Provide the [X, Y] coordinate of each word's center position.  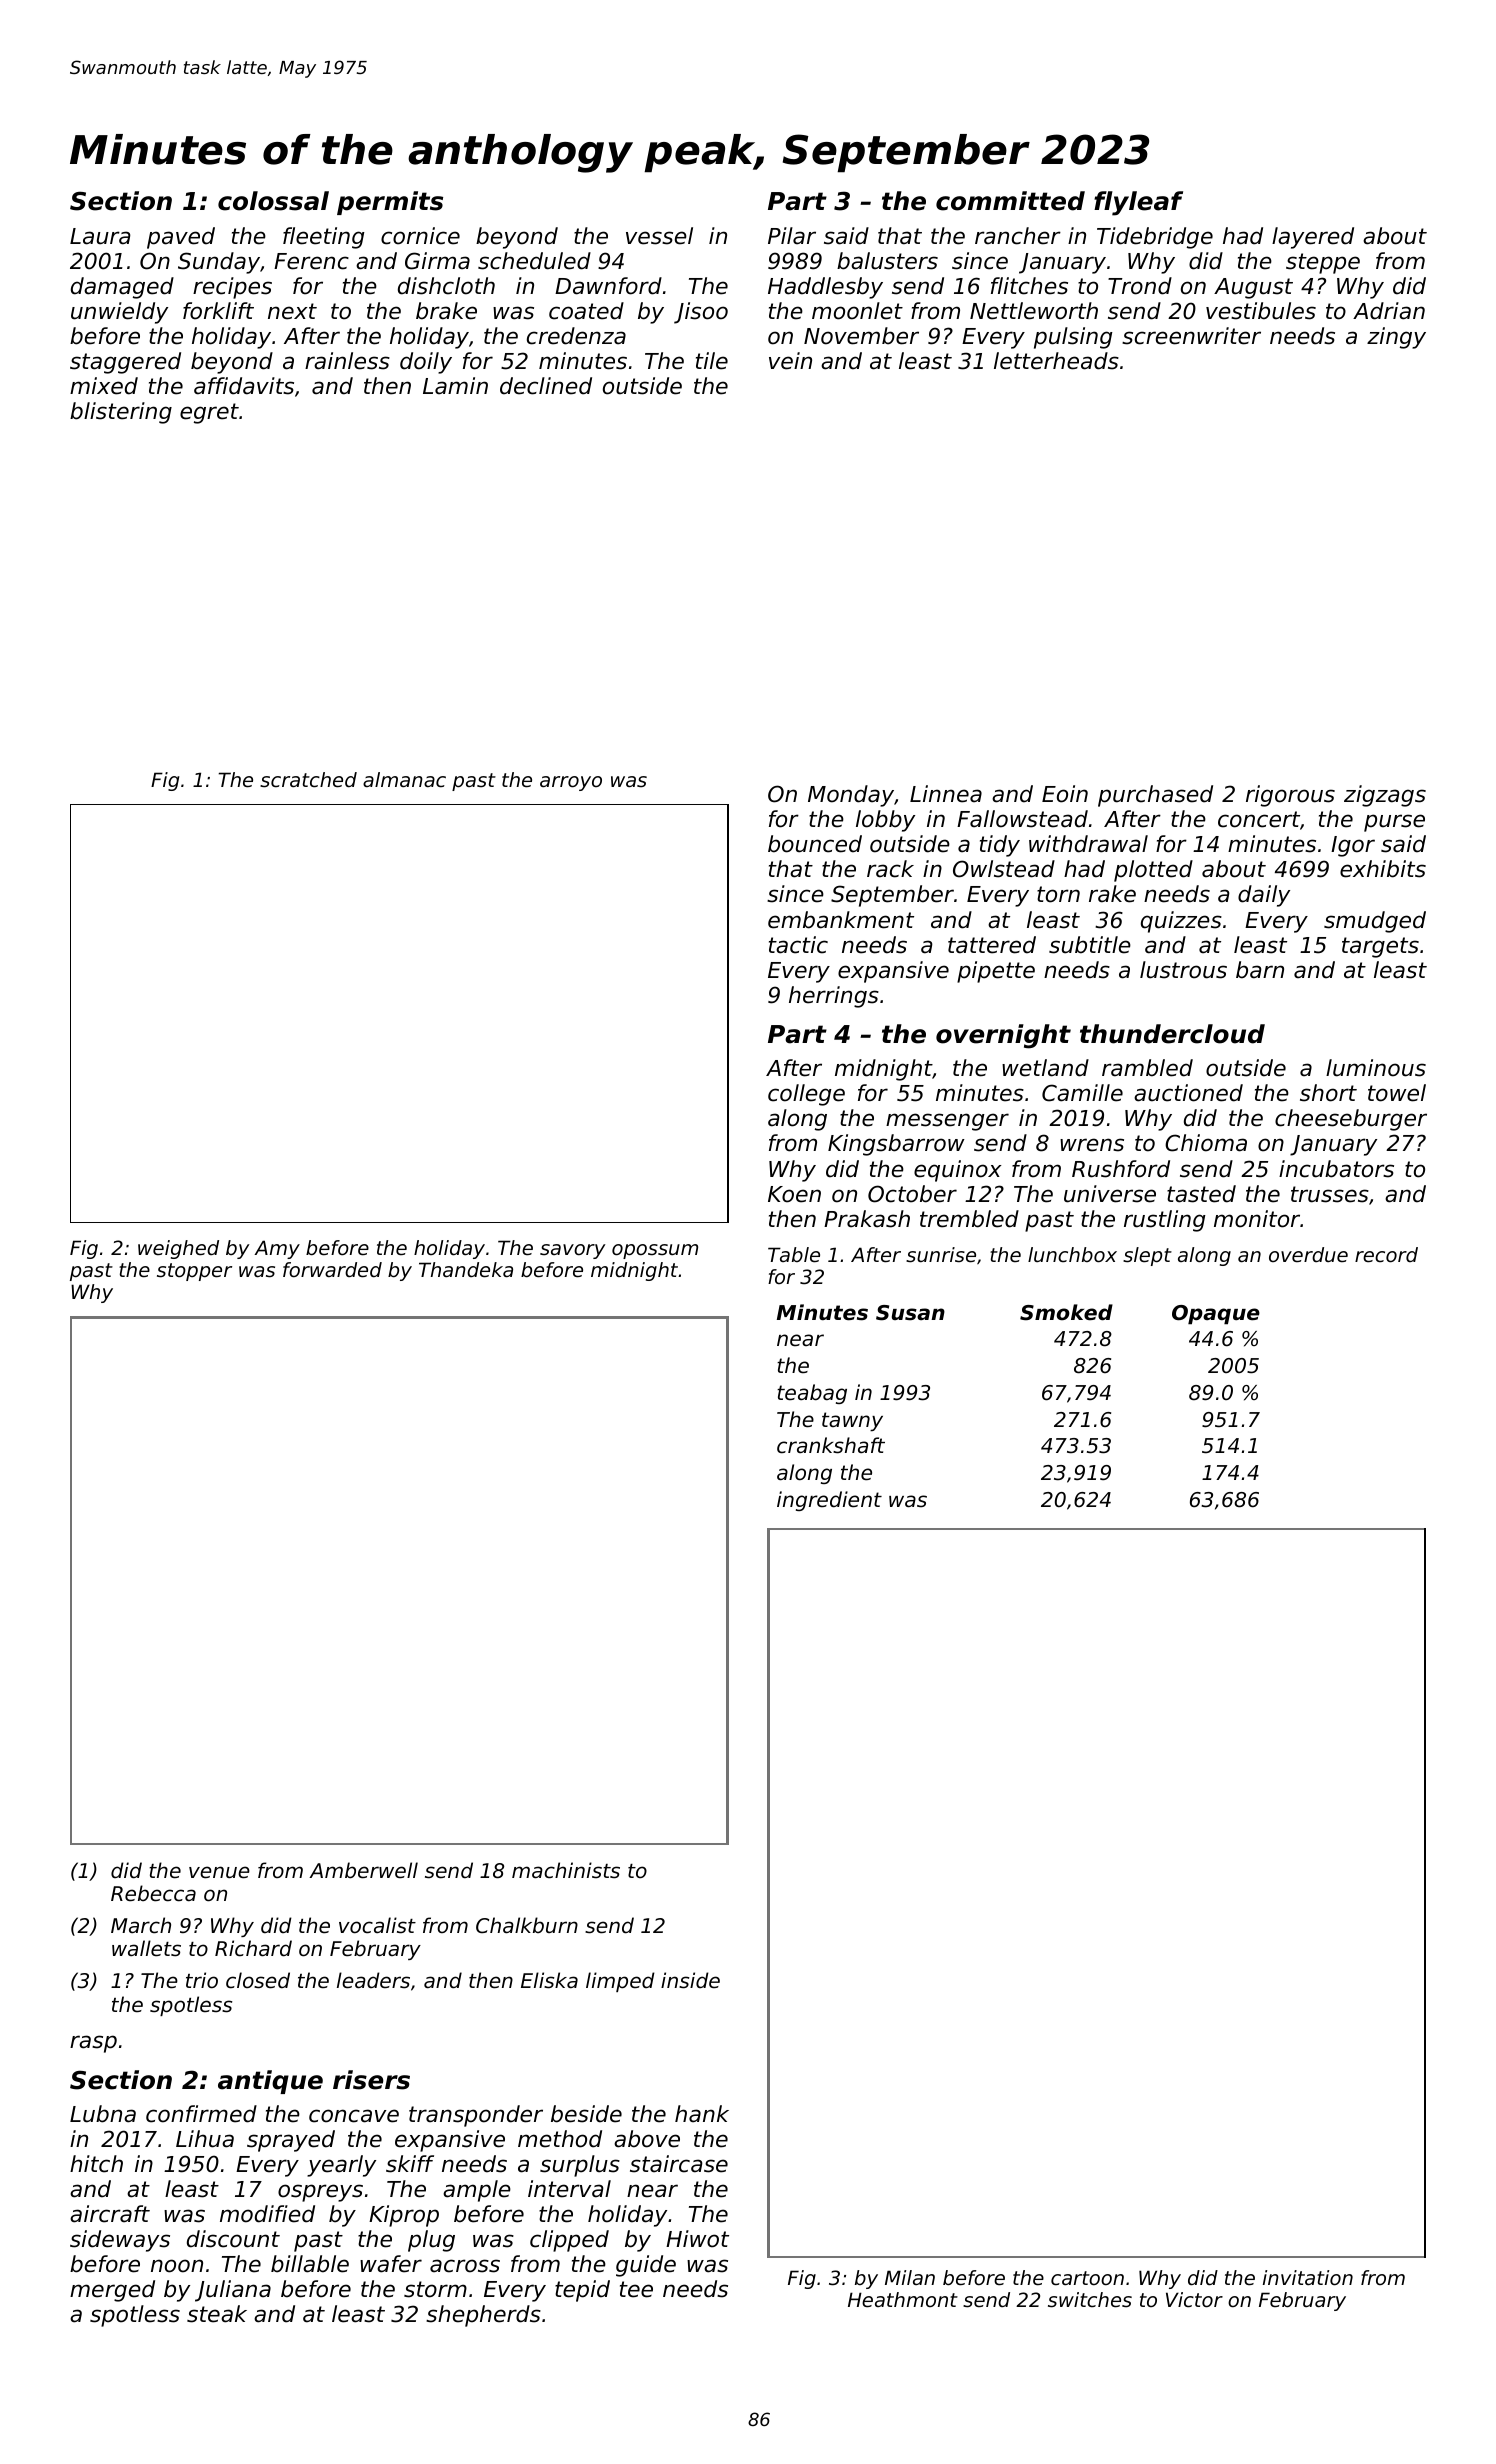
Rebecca [153, 1893]
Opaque [1216, 1315]
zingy [1396, 338]
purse [1394, 823]
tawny [852, 1421]
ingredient [829, 1501]
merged [112, 2291]
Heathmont [903, 2300]
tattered [992, 945]
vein [790, 361]
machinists [566, 1870]
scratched [308, 780]
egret [209, 413]
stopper [194, 1272]
